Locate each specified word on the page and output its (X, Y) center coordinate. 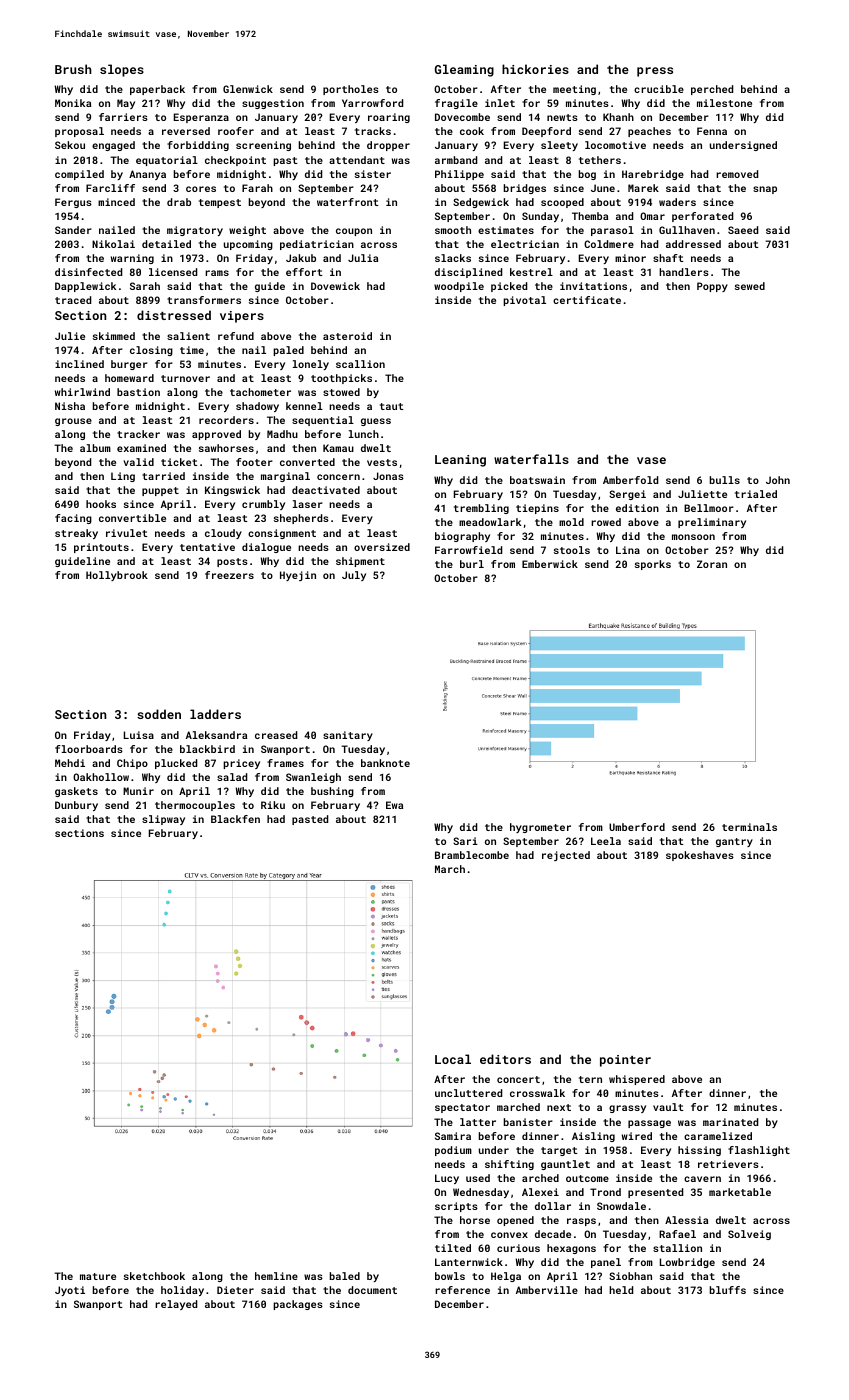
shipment (360, 562)
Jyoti (70, 1291)
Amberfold (630, 480)
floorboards (89, 749)
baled (345, 1276)
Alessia (686, 1220)
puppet (160, 491)
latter (478, 1122)
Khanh (618, 117)
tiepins (537, 509)
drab (179, 202)
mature (98, 1276)
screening (263, 146)
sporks (653, 565)
